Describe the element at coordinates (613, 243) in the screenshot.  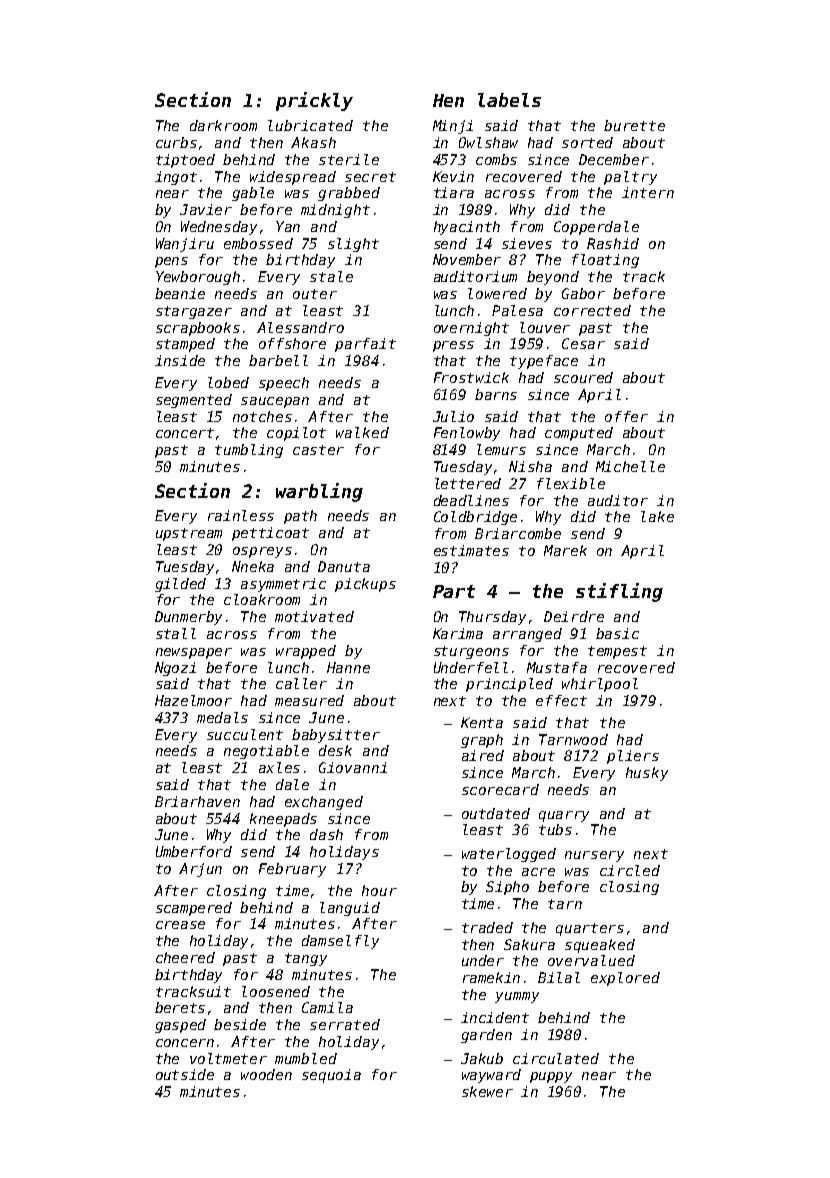
I see `Rashid` at that location.
